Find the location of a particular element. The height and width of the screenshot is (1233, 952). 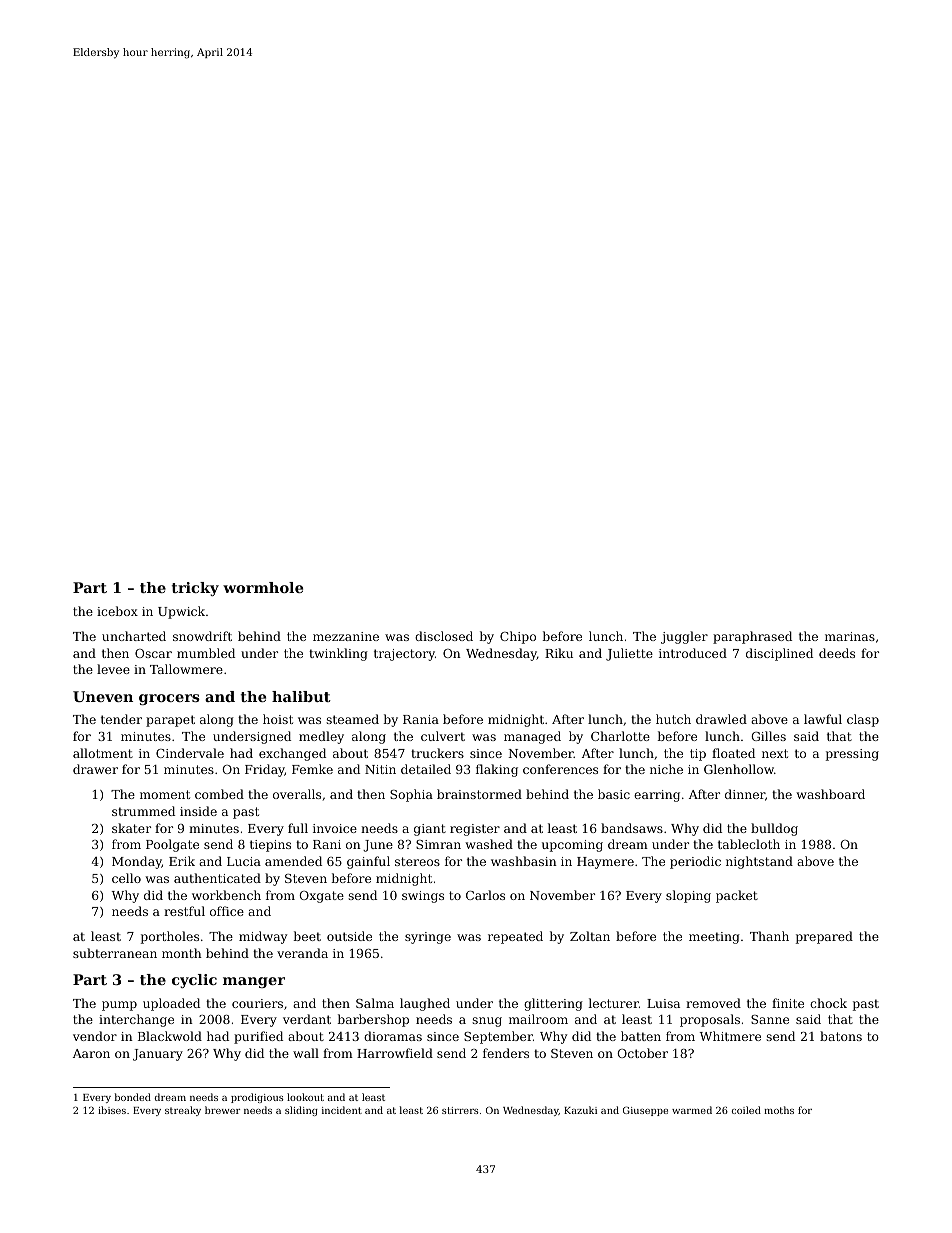

packet is located at coordinates (737, 896).
